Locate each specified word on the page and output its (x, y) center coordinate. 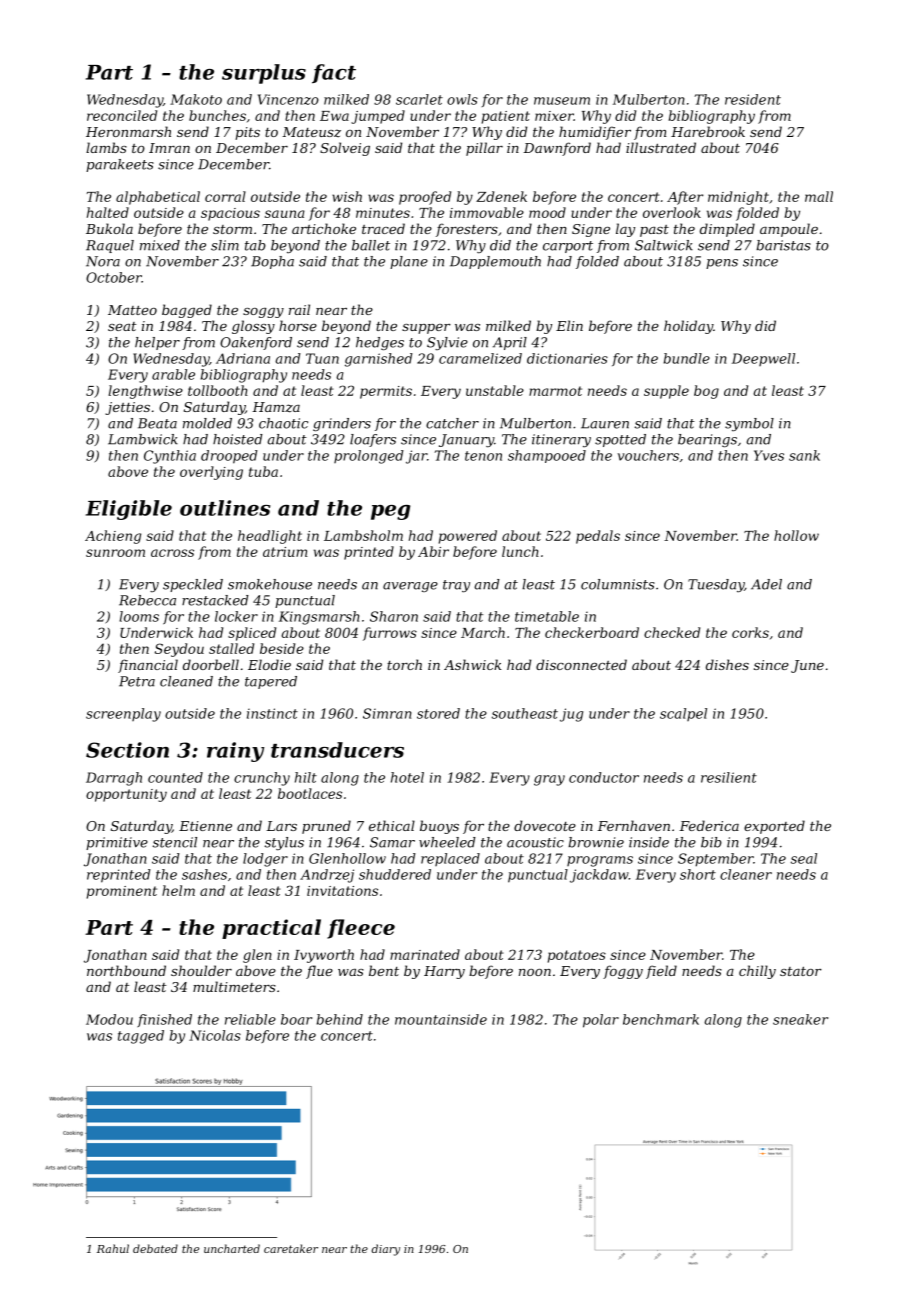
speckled (193, 585)
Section (127, 750)
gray (549, 780)
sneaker (800, 1019)
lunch (520, 551)
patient (506, 117)
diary (386, 1250)
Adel (766, 584)
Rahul (113, 1248)
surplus (264, 74)
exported (774, 827)
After (685, 198)
